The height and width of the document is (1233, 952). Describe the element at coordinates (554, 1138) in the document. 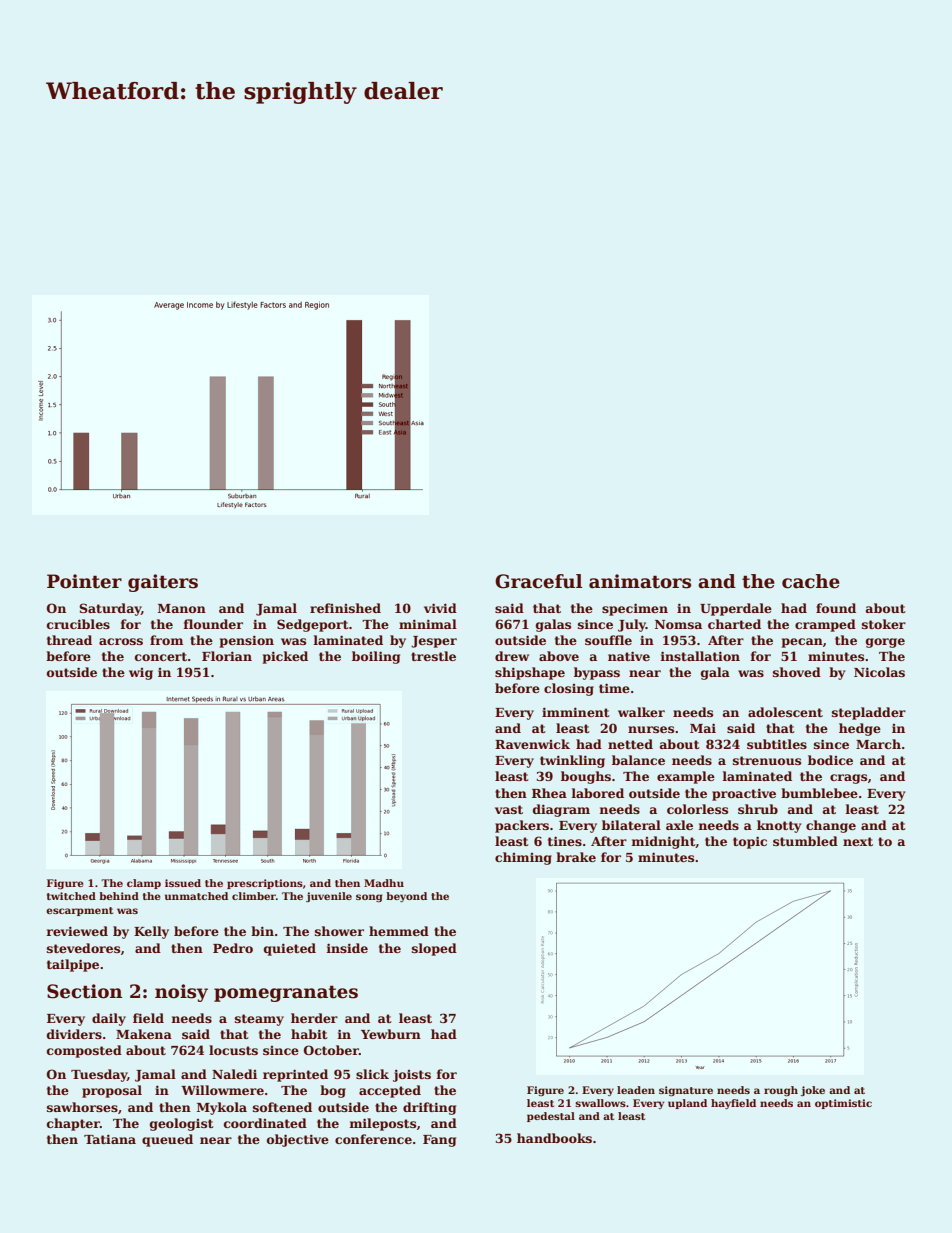

I see `handbooks` at that location.
